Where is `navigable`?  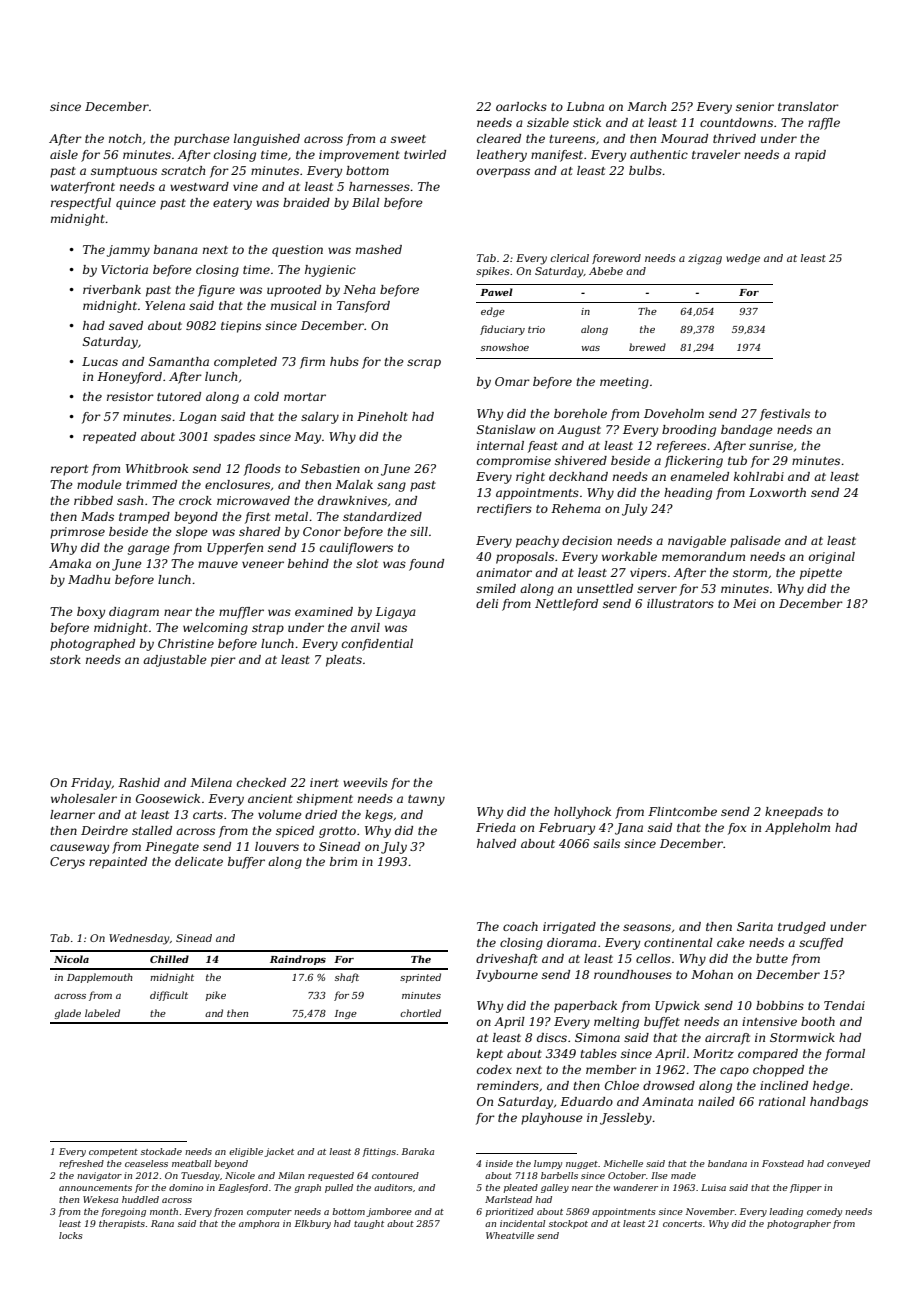 navigable is located at coordinates (697, 542).
